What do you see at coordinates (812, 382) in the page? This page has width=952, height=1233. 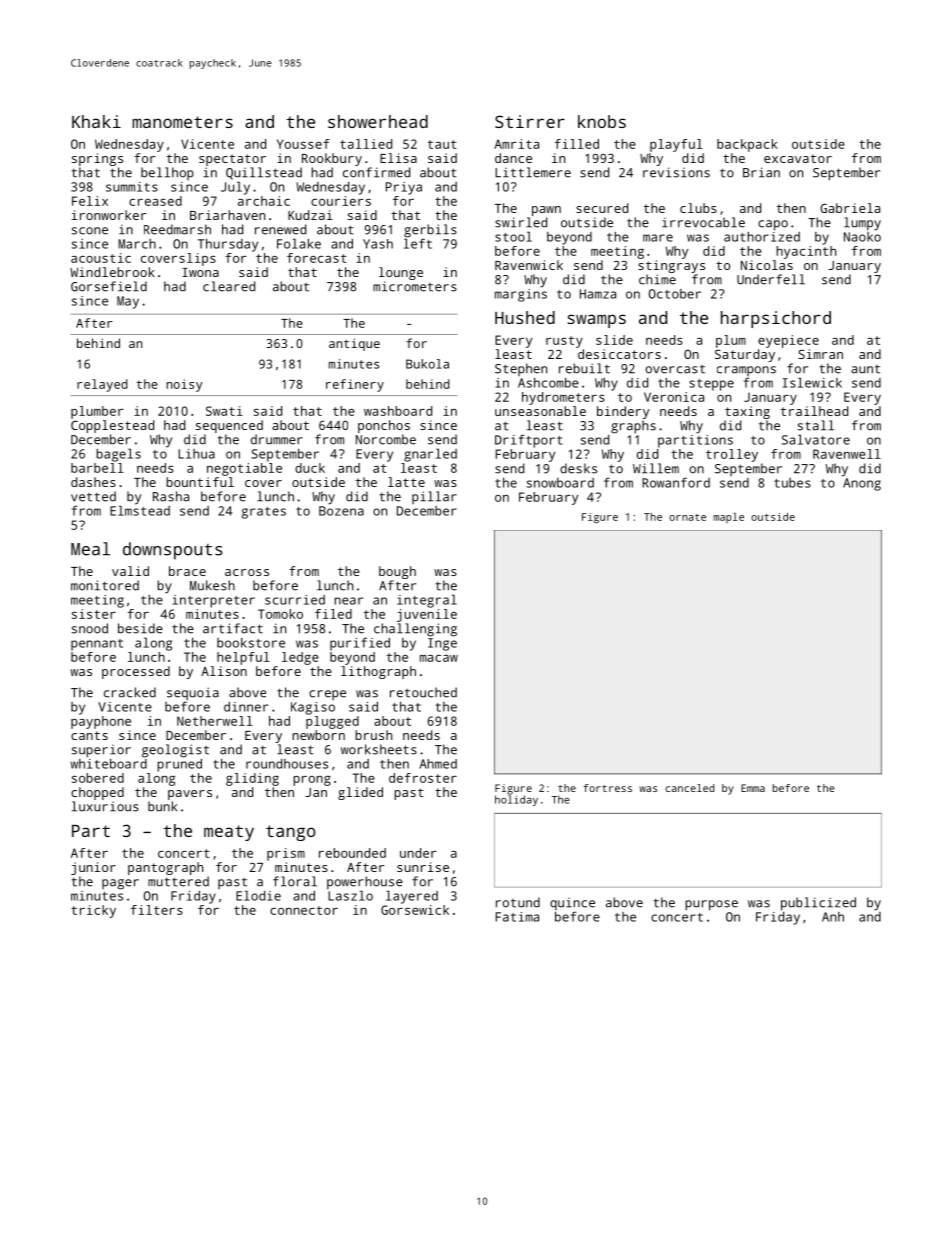 I see `Islewick` at bounding box center [812, 382].
